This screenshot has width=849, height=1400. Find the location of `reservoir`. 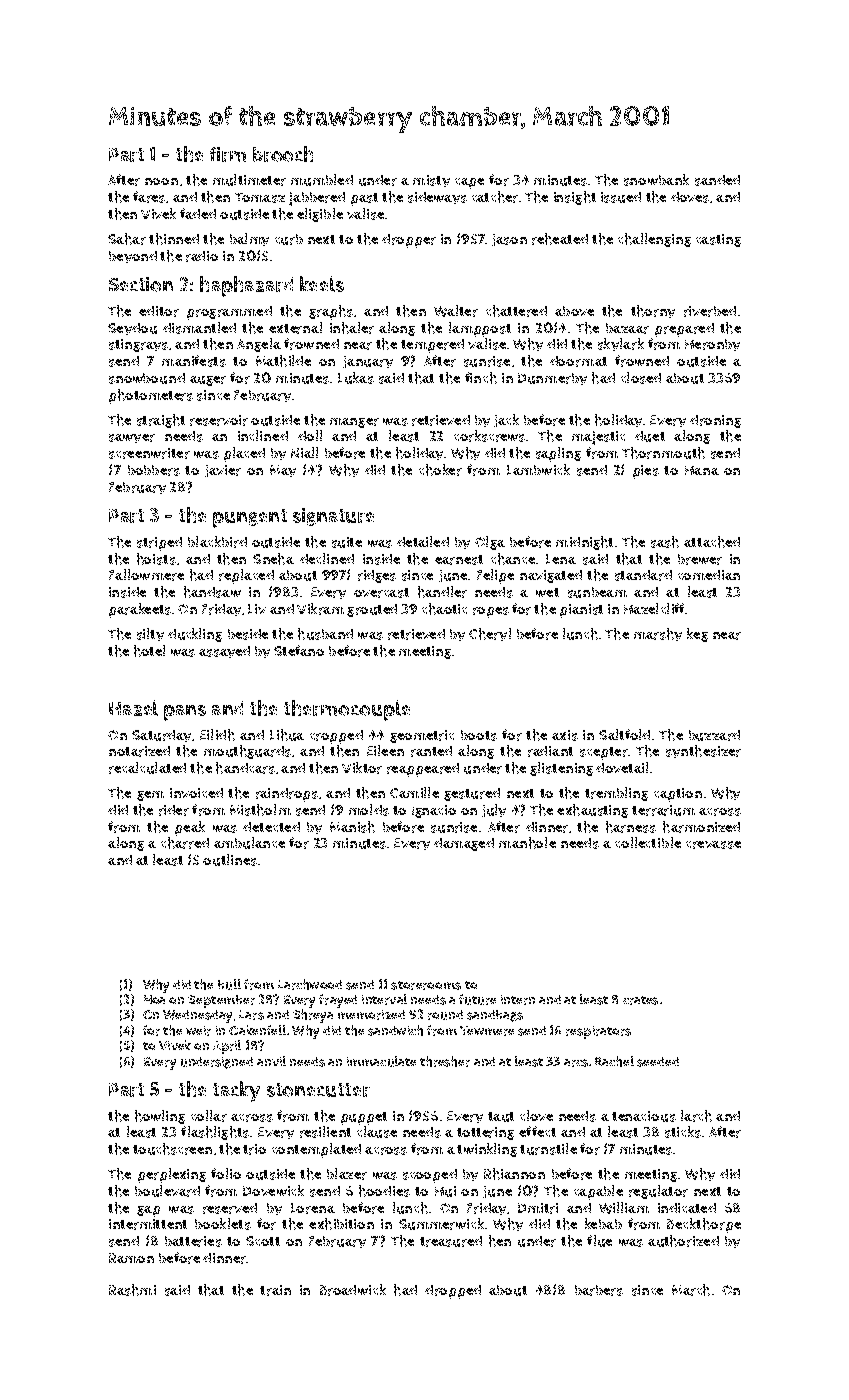

reservoir is located at coordinates (219, 420).
